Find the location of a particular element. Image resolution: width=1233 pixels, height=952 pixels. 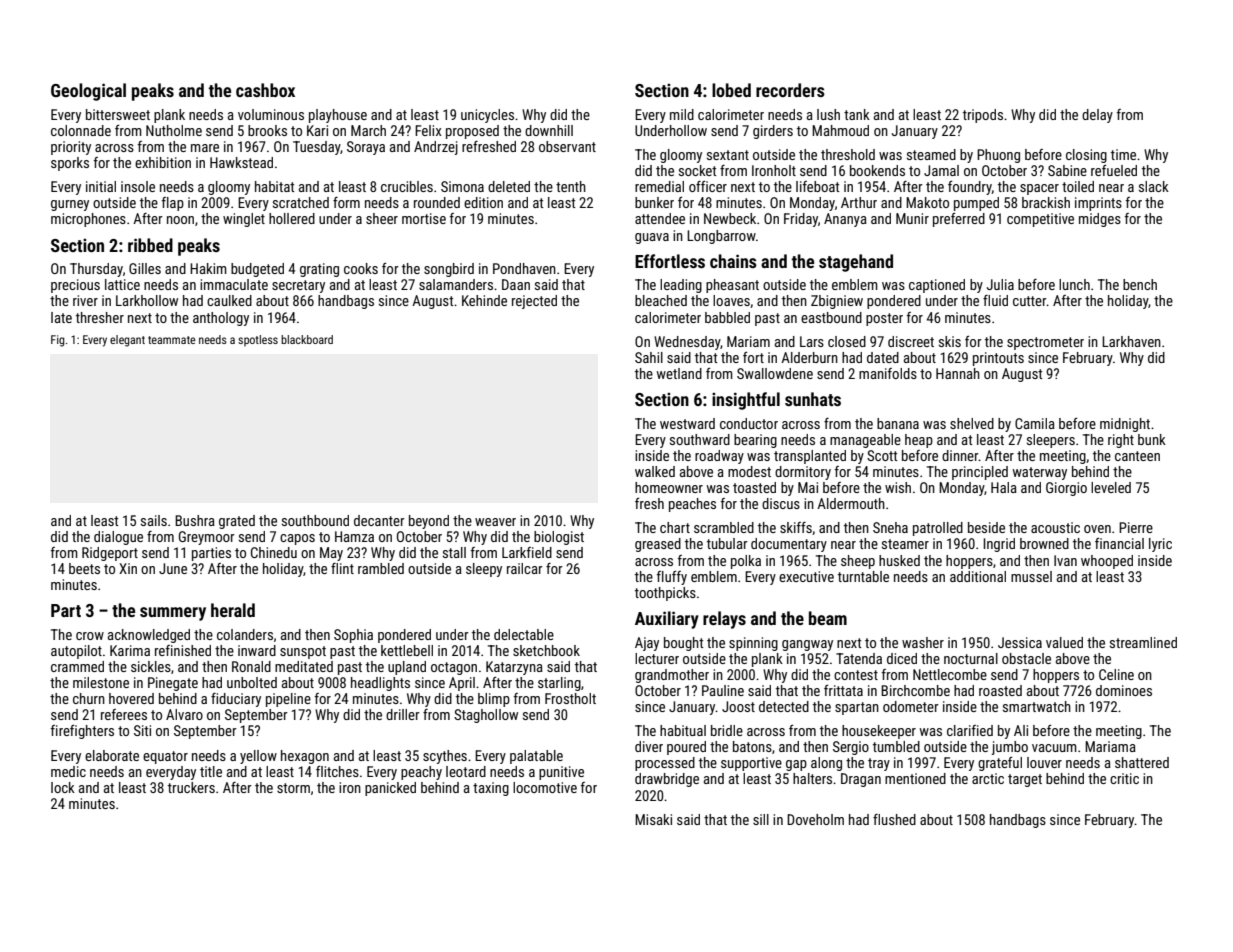

recorders is located at coordinates (790, 90).
